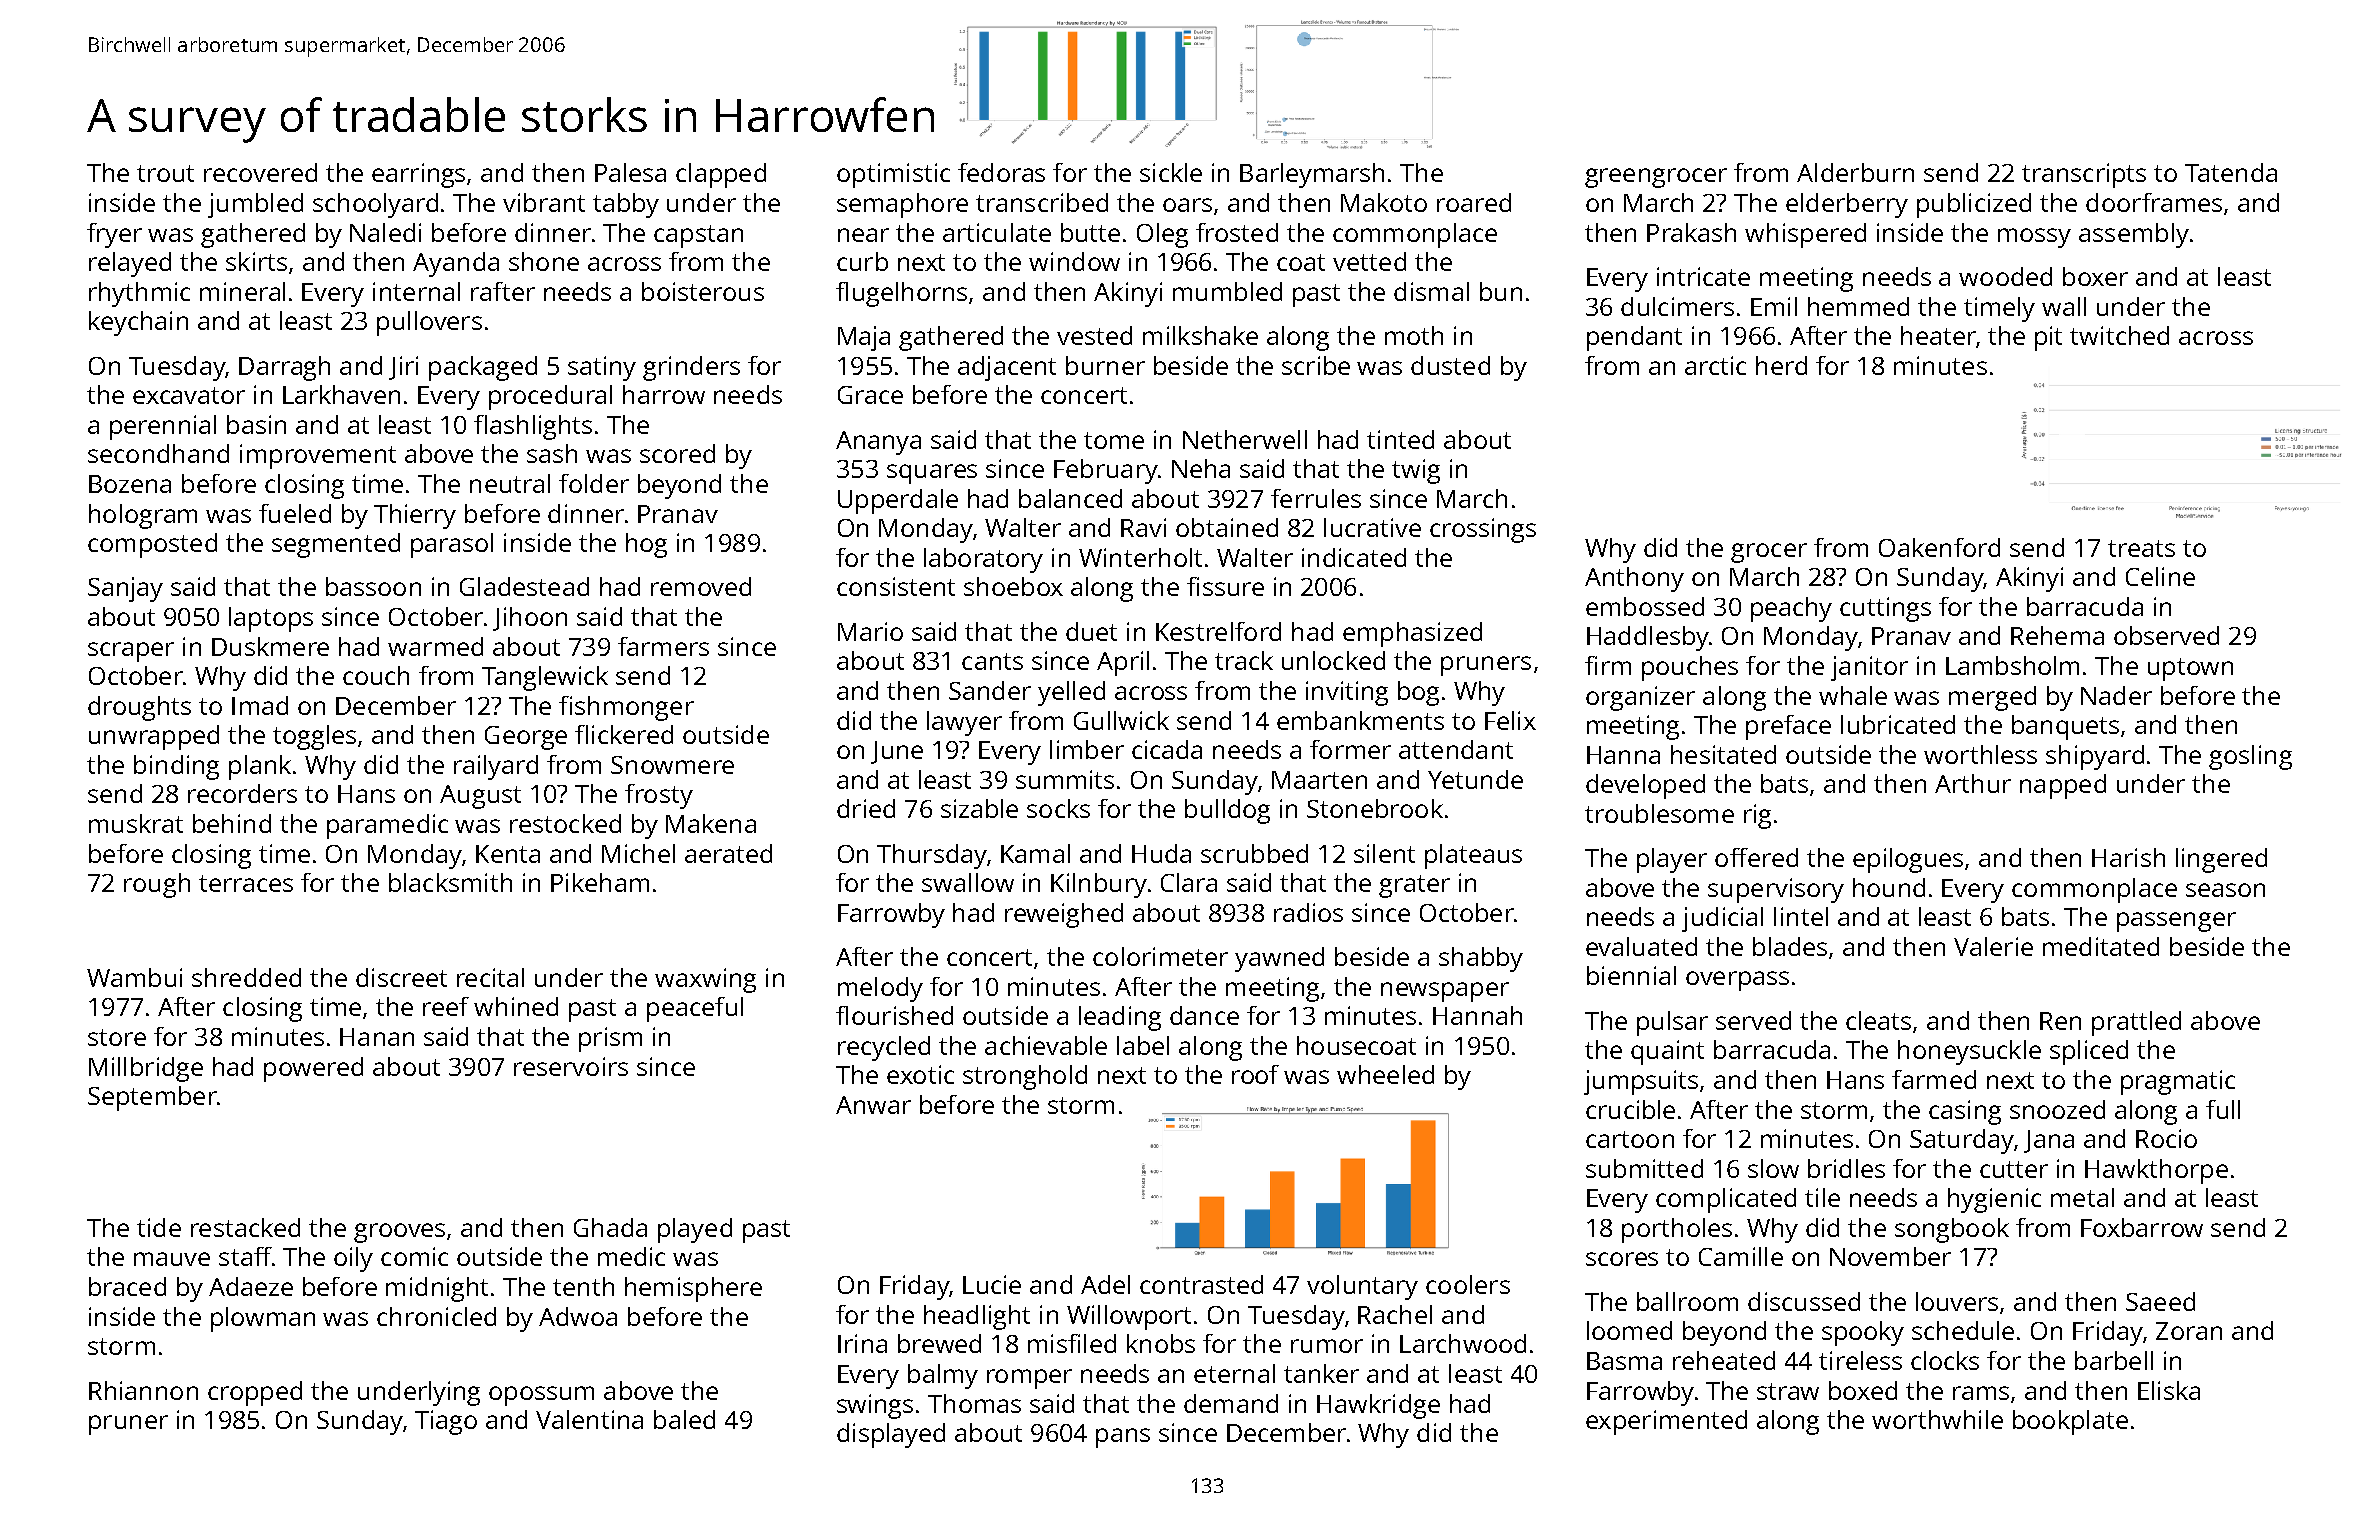 The width and height of the screenshot is (2380, 1540). I want to click on discreet, so click(401, 977).
